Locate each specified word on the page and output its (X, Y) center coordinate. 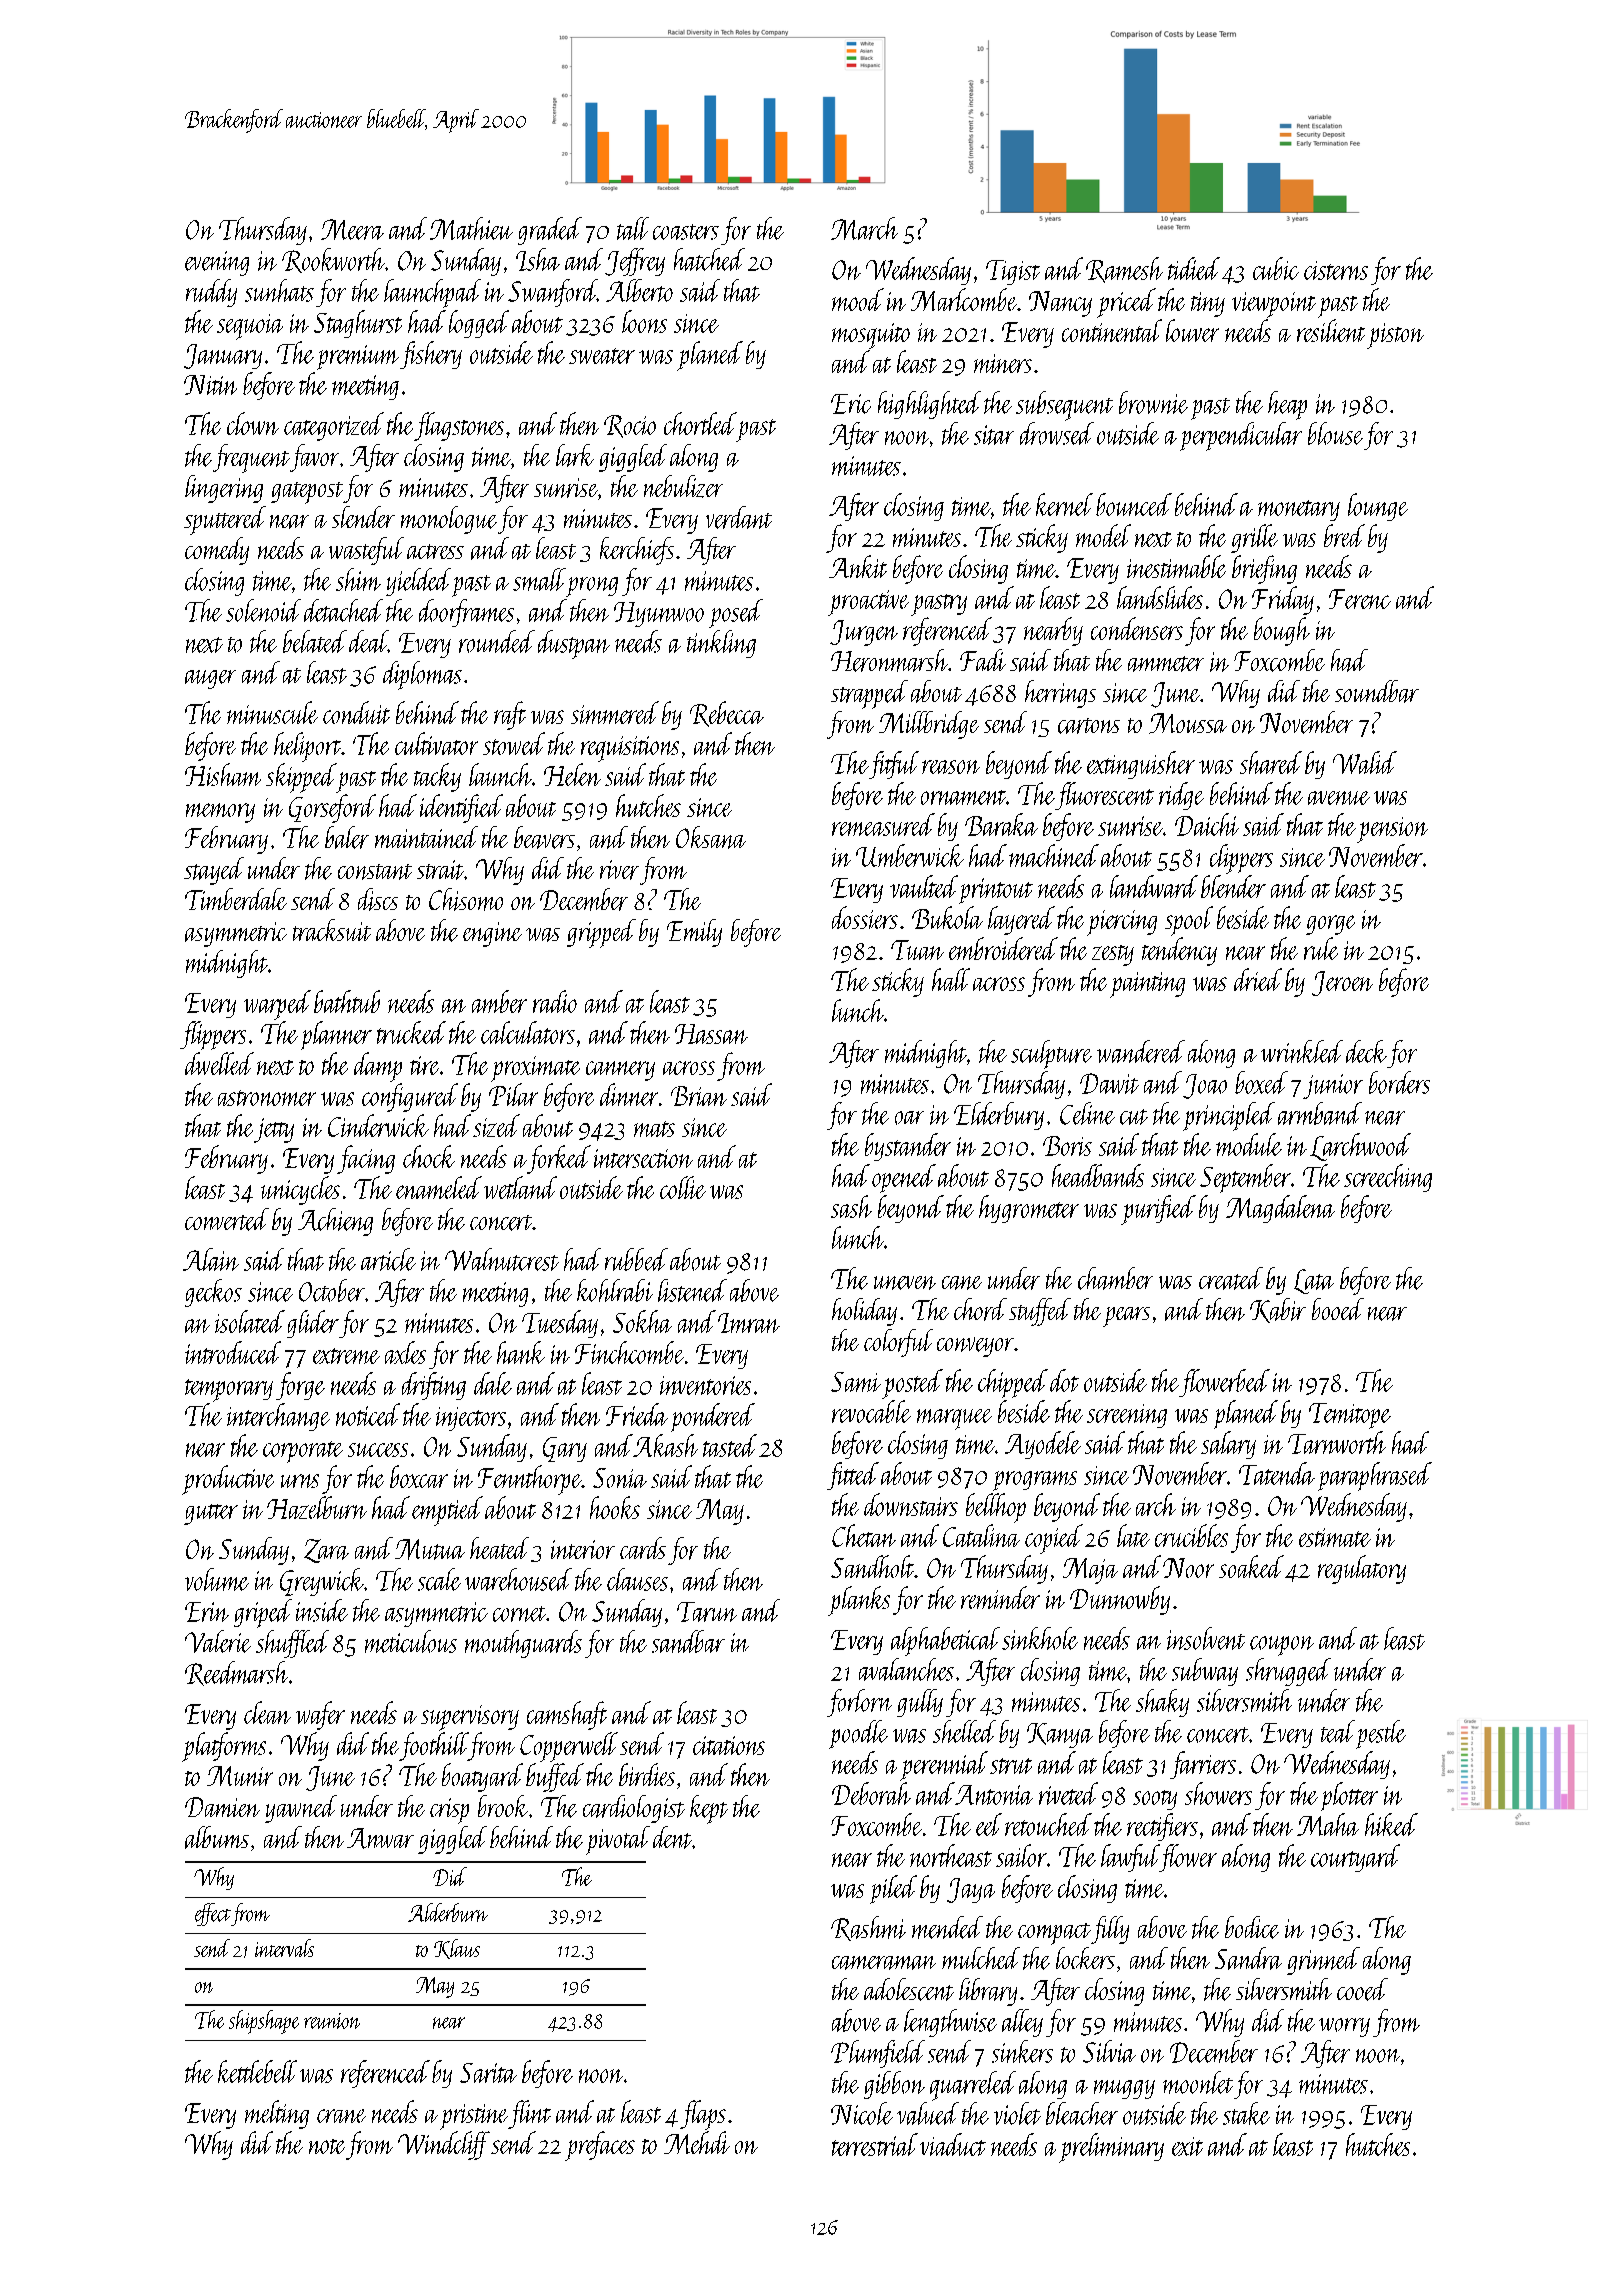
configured (410, 1097)
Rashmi (868, 1928)
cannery (620, 1071)
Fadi (983, 660)
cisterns (1336, 270)
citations (729, 1745)
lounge (1378, 507)
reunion (332, 2021)
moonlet (1198, 2082)
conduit (356, 712)
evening (217, 263)
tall (633, 228)
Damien (222, 1807)
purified (1158, 1210)
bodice (1252, 1927)
